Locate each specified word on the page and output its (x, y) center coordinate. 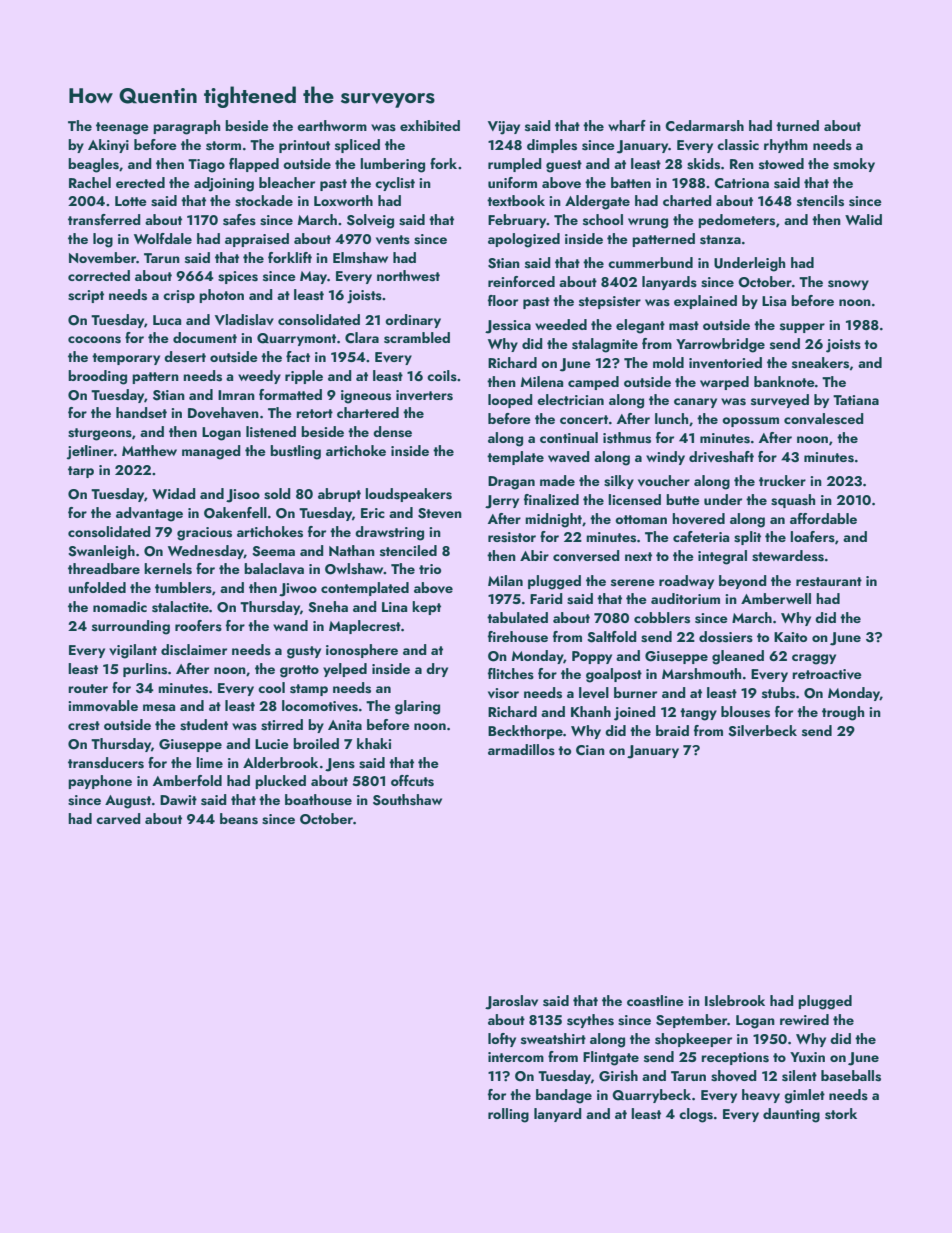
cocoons (94, 340)
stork (841, 1114)
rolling (508, 1115)
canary (695, 403)
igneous (366, 397)
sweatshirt (553, 1039)
